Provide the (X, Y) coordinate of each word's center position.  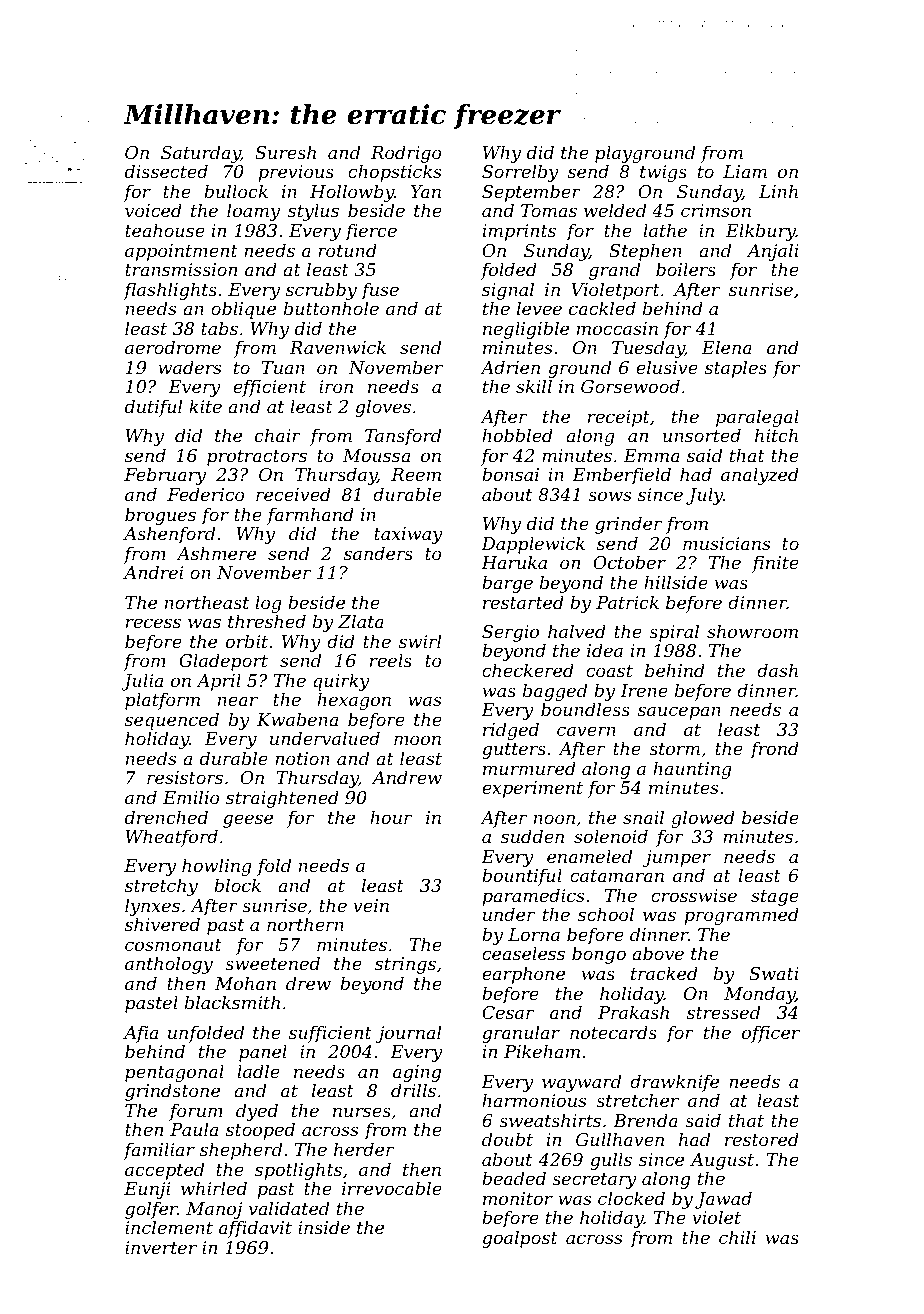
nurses (362, 1112)
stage (775, 898)
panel (263, 1053)
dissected (166, 171)
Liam (745, 171)
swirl (420, 641)
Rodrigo (406, 154)
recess (153, 623)
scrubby (321, 291)
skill (534, 386)
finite (775, 564)
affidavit (255, 1229)
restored (762, 1139)
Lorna (534, 934)
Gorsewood (630, 386)
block (237, 885)
